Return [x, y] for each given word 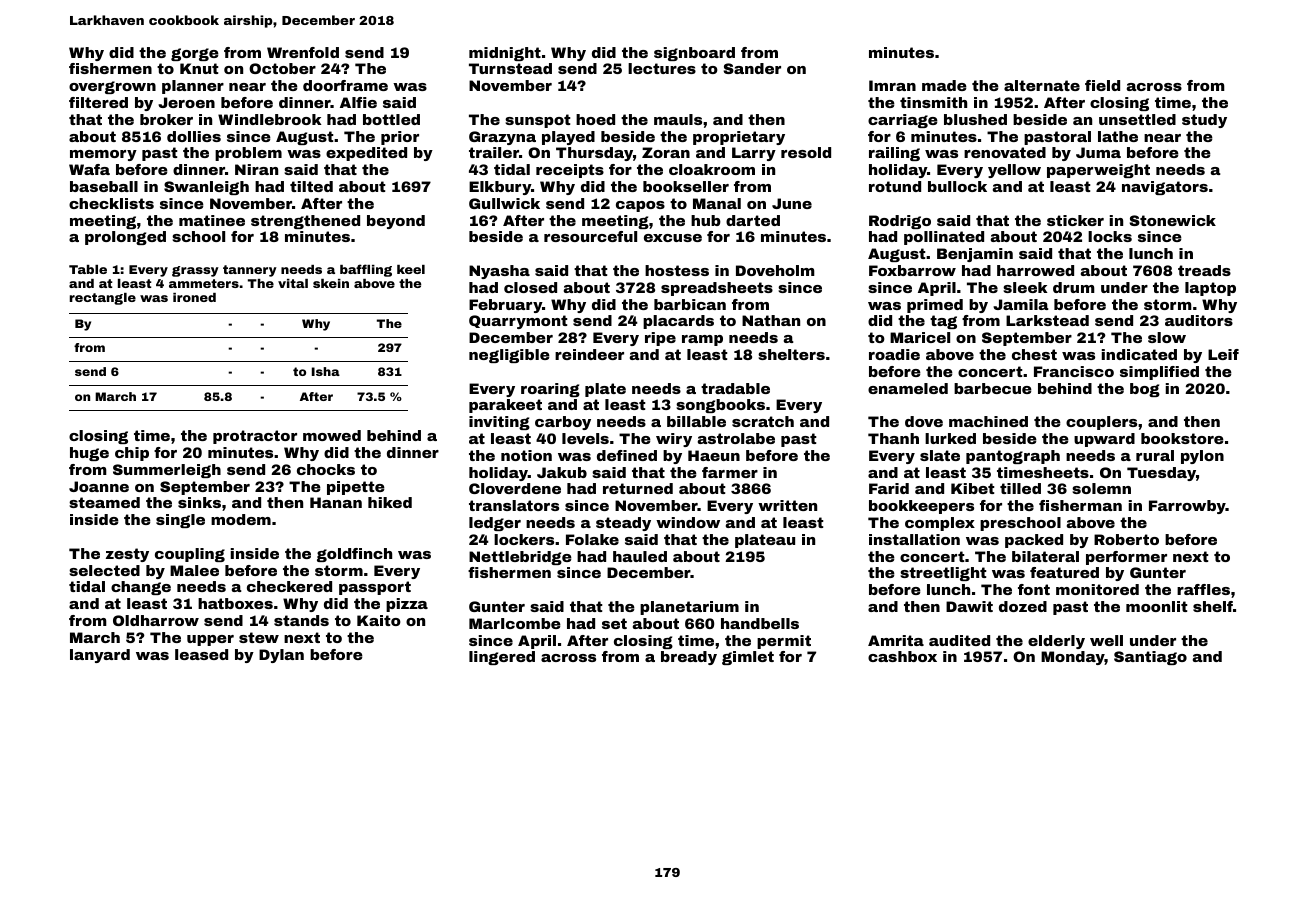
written [787, 505]
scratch [763, 421]
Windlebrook [269, 119]
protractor [255, 437]
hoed [595, 119]
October [282, 68]
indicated [1139, 354]
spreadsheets [717, 289]
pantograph [1013, 457]
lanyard [100, 656]
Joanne [99, 486]
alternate [1042, 85]
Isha [326, 371]
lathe [1118, 136]
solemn [1101, 488]
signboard [694, 54]
